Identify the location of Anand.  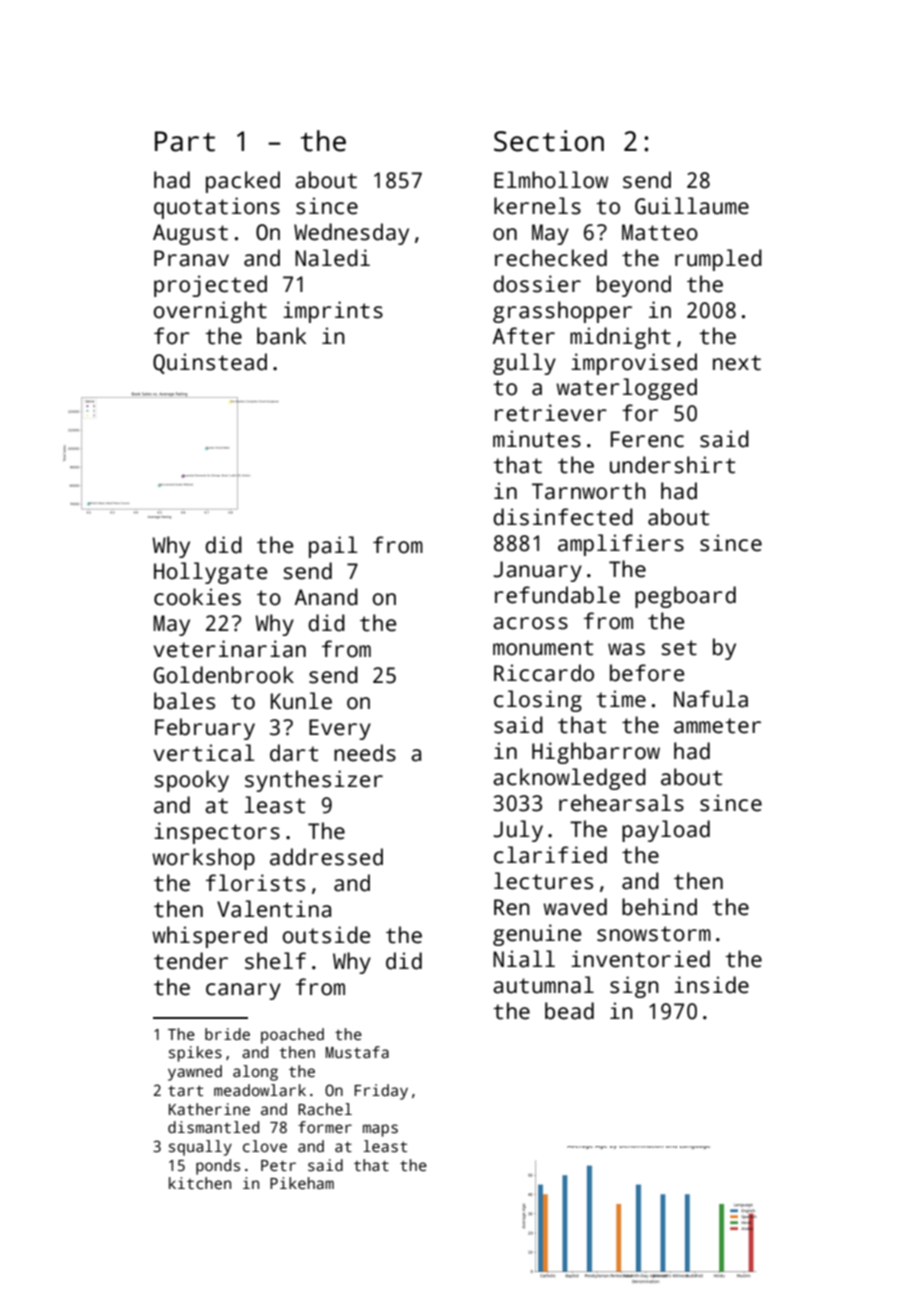
(326, 597).
